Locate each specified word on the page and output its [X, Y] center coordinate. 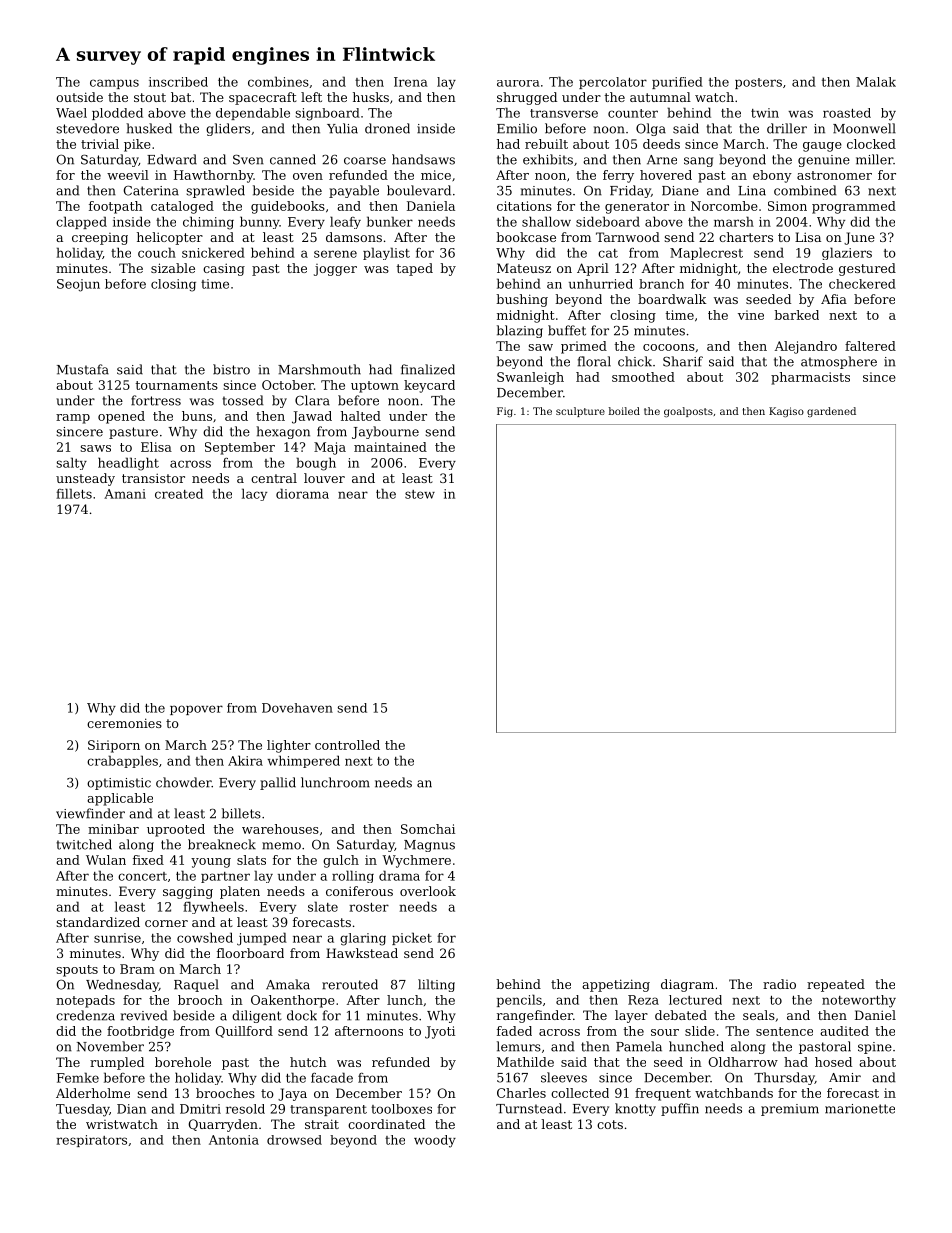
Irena [411, 82]
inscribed [178, 82]
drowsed [294, 1140]
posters [758, 83]
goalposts [688, 412]
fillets [74, 493]
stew [420, 494]
